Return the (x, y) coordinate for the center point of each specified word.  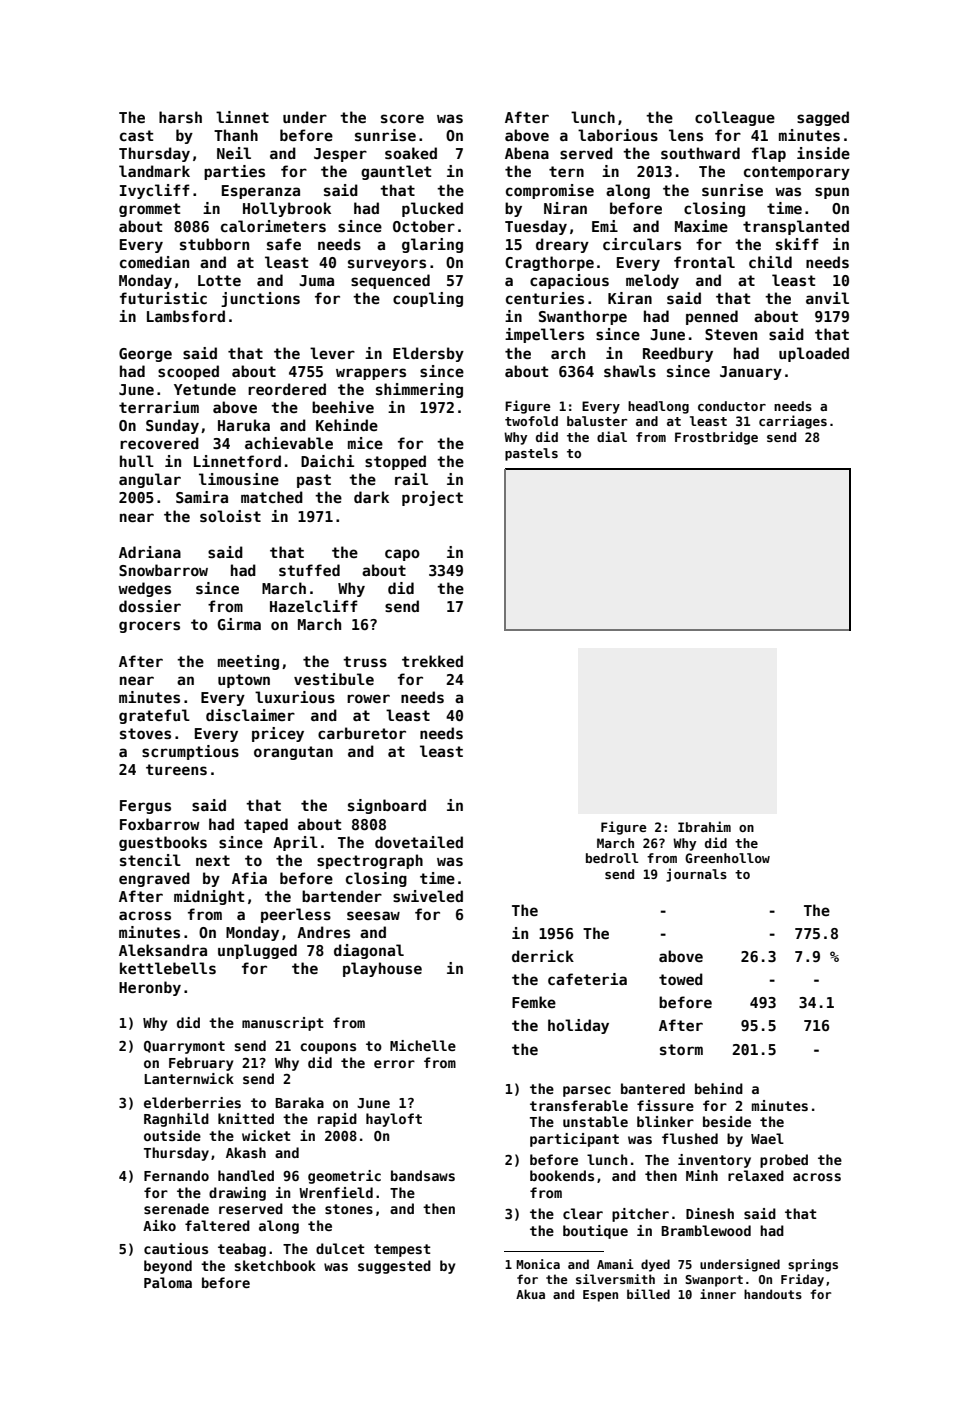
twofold (531, 421)
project (432, 498)
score (402, 118)
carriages (793, 422)
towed (681, 979)
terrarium (159, 407)
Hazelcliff (314, 606)
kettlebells (168, 968)
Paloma (168, 1282)
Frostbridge (716, 438)
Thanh (236, 135)
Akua (530, 1294)
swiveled (428, 896)
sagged (823, 118)
